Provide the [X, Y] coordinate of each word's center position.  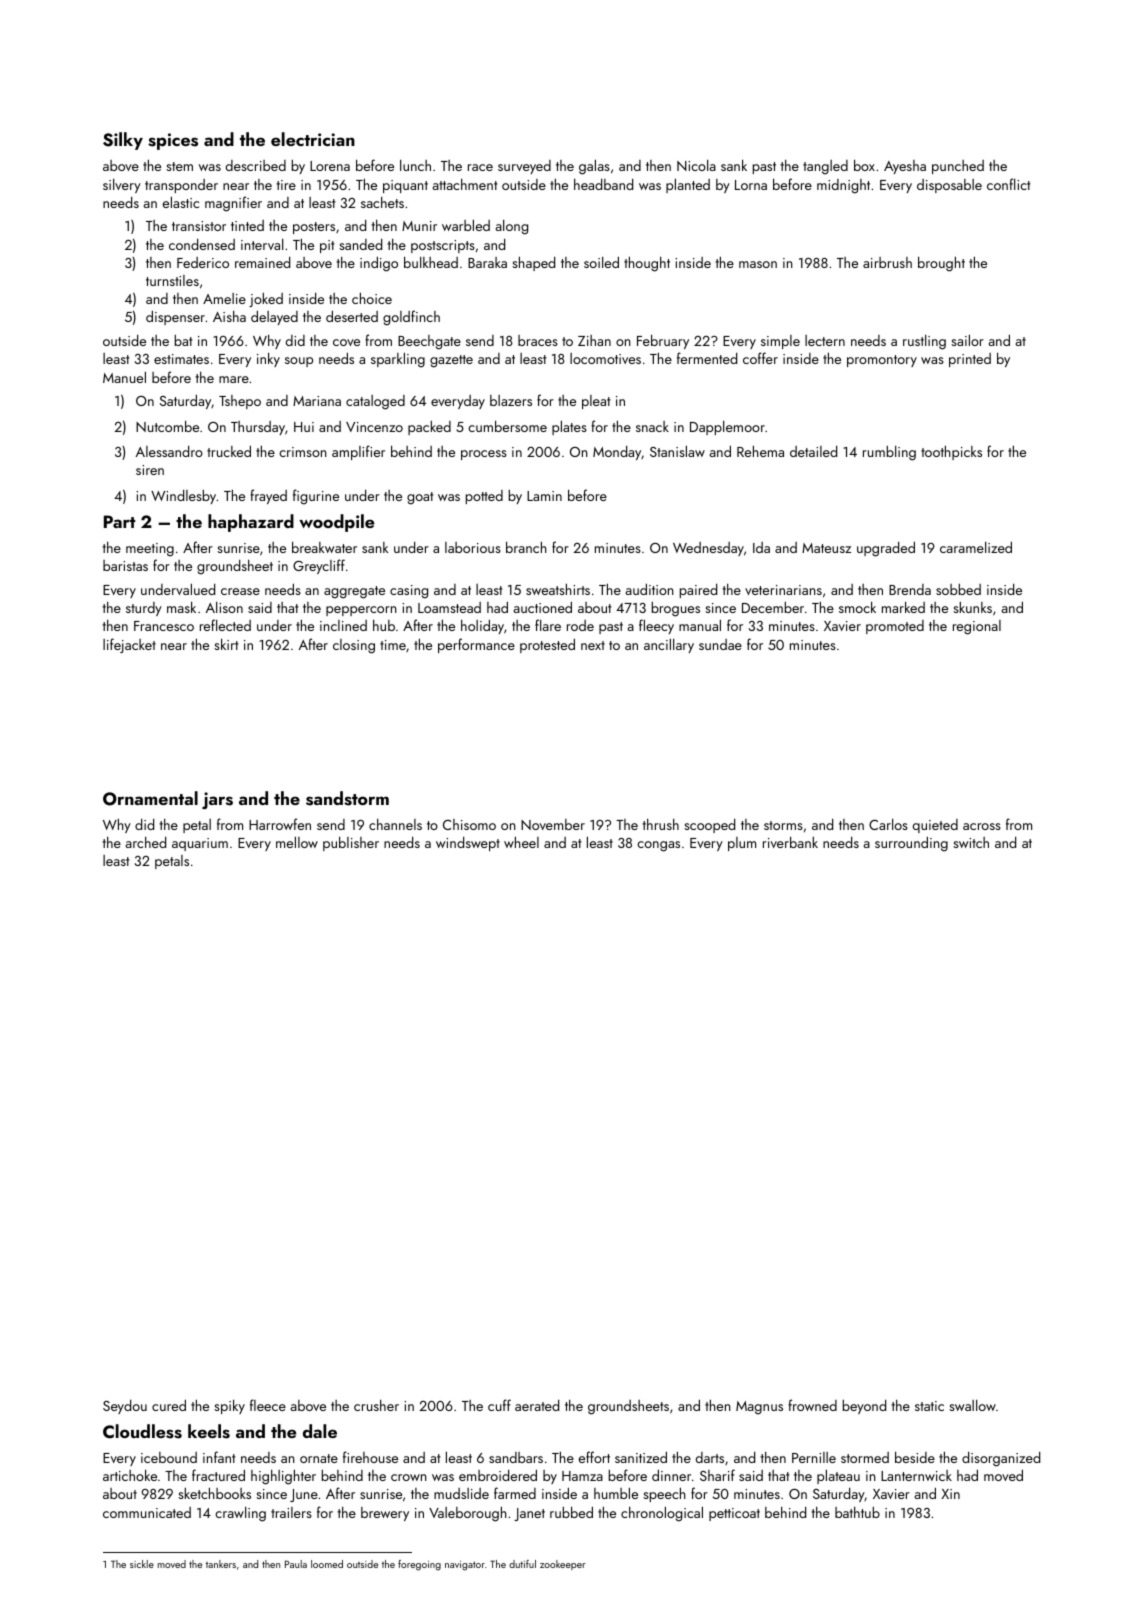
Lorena [330, 166]
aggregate [354, 592]
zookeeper [563, 1565]
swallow [972, 1405]
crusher [376, 1405]
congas [658, 846]
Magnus [759, 1408]
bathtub [857, 1512]
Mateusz [826, 548]
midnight [843, 186]
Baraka [487, 262]
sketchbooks [214, 1493]
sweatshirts [558, 589]
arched [146, 842]
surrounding [911, 844]
